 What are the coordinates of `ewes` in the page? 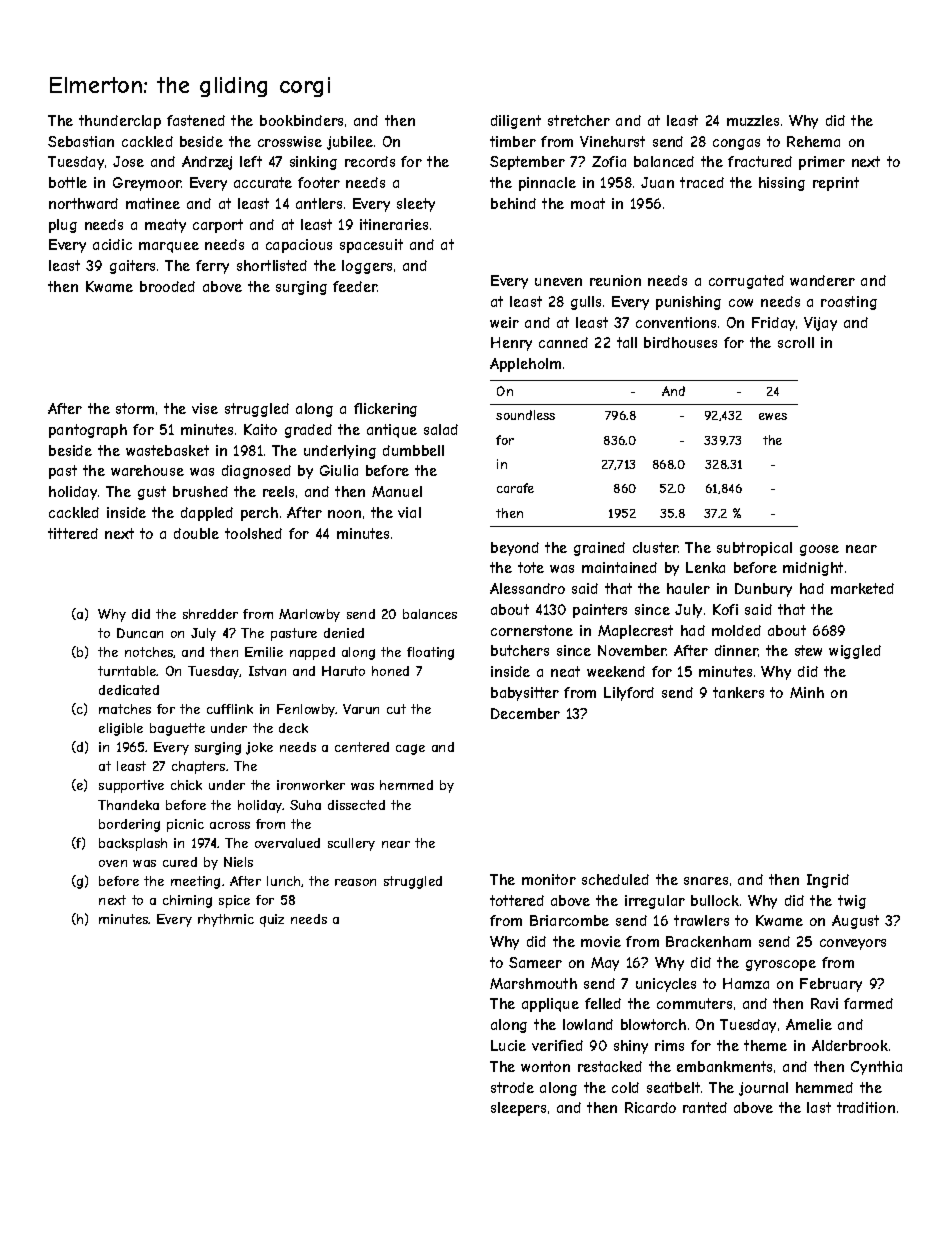 It's located at (773, 416).
